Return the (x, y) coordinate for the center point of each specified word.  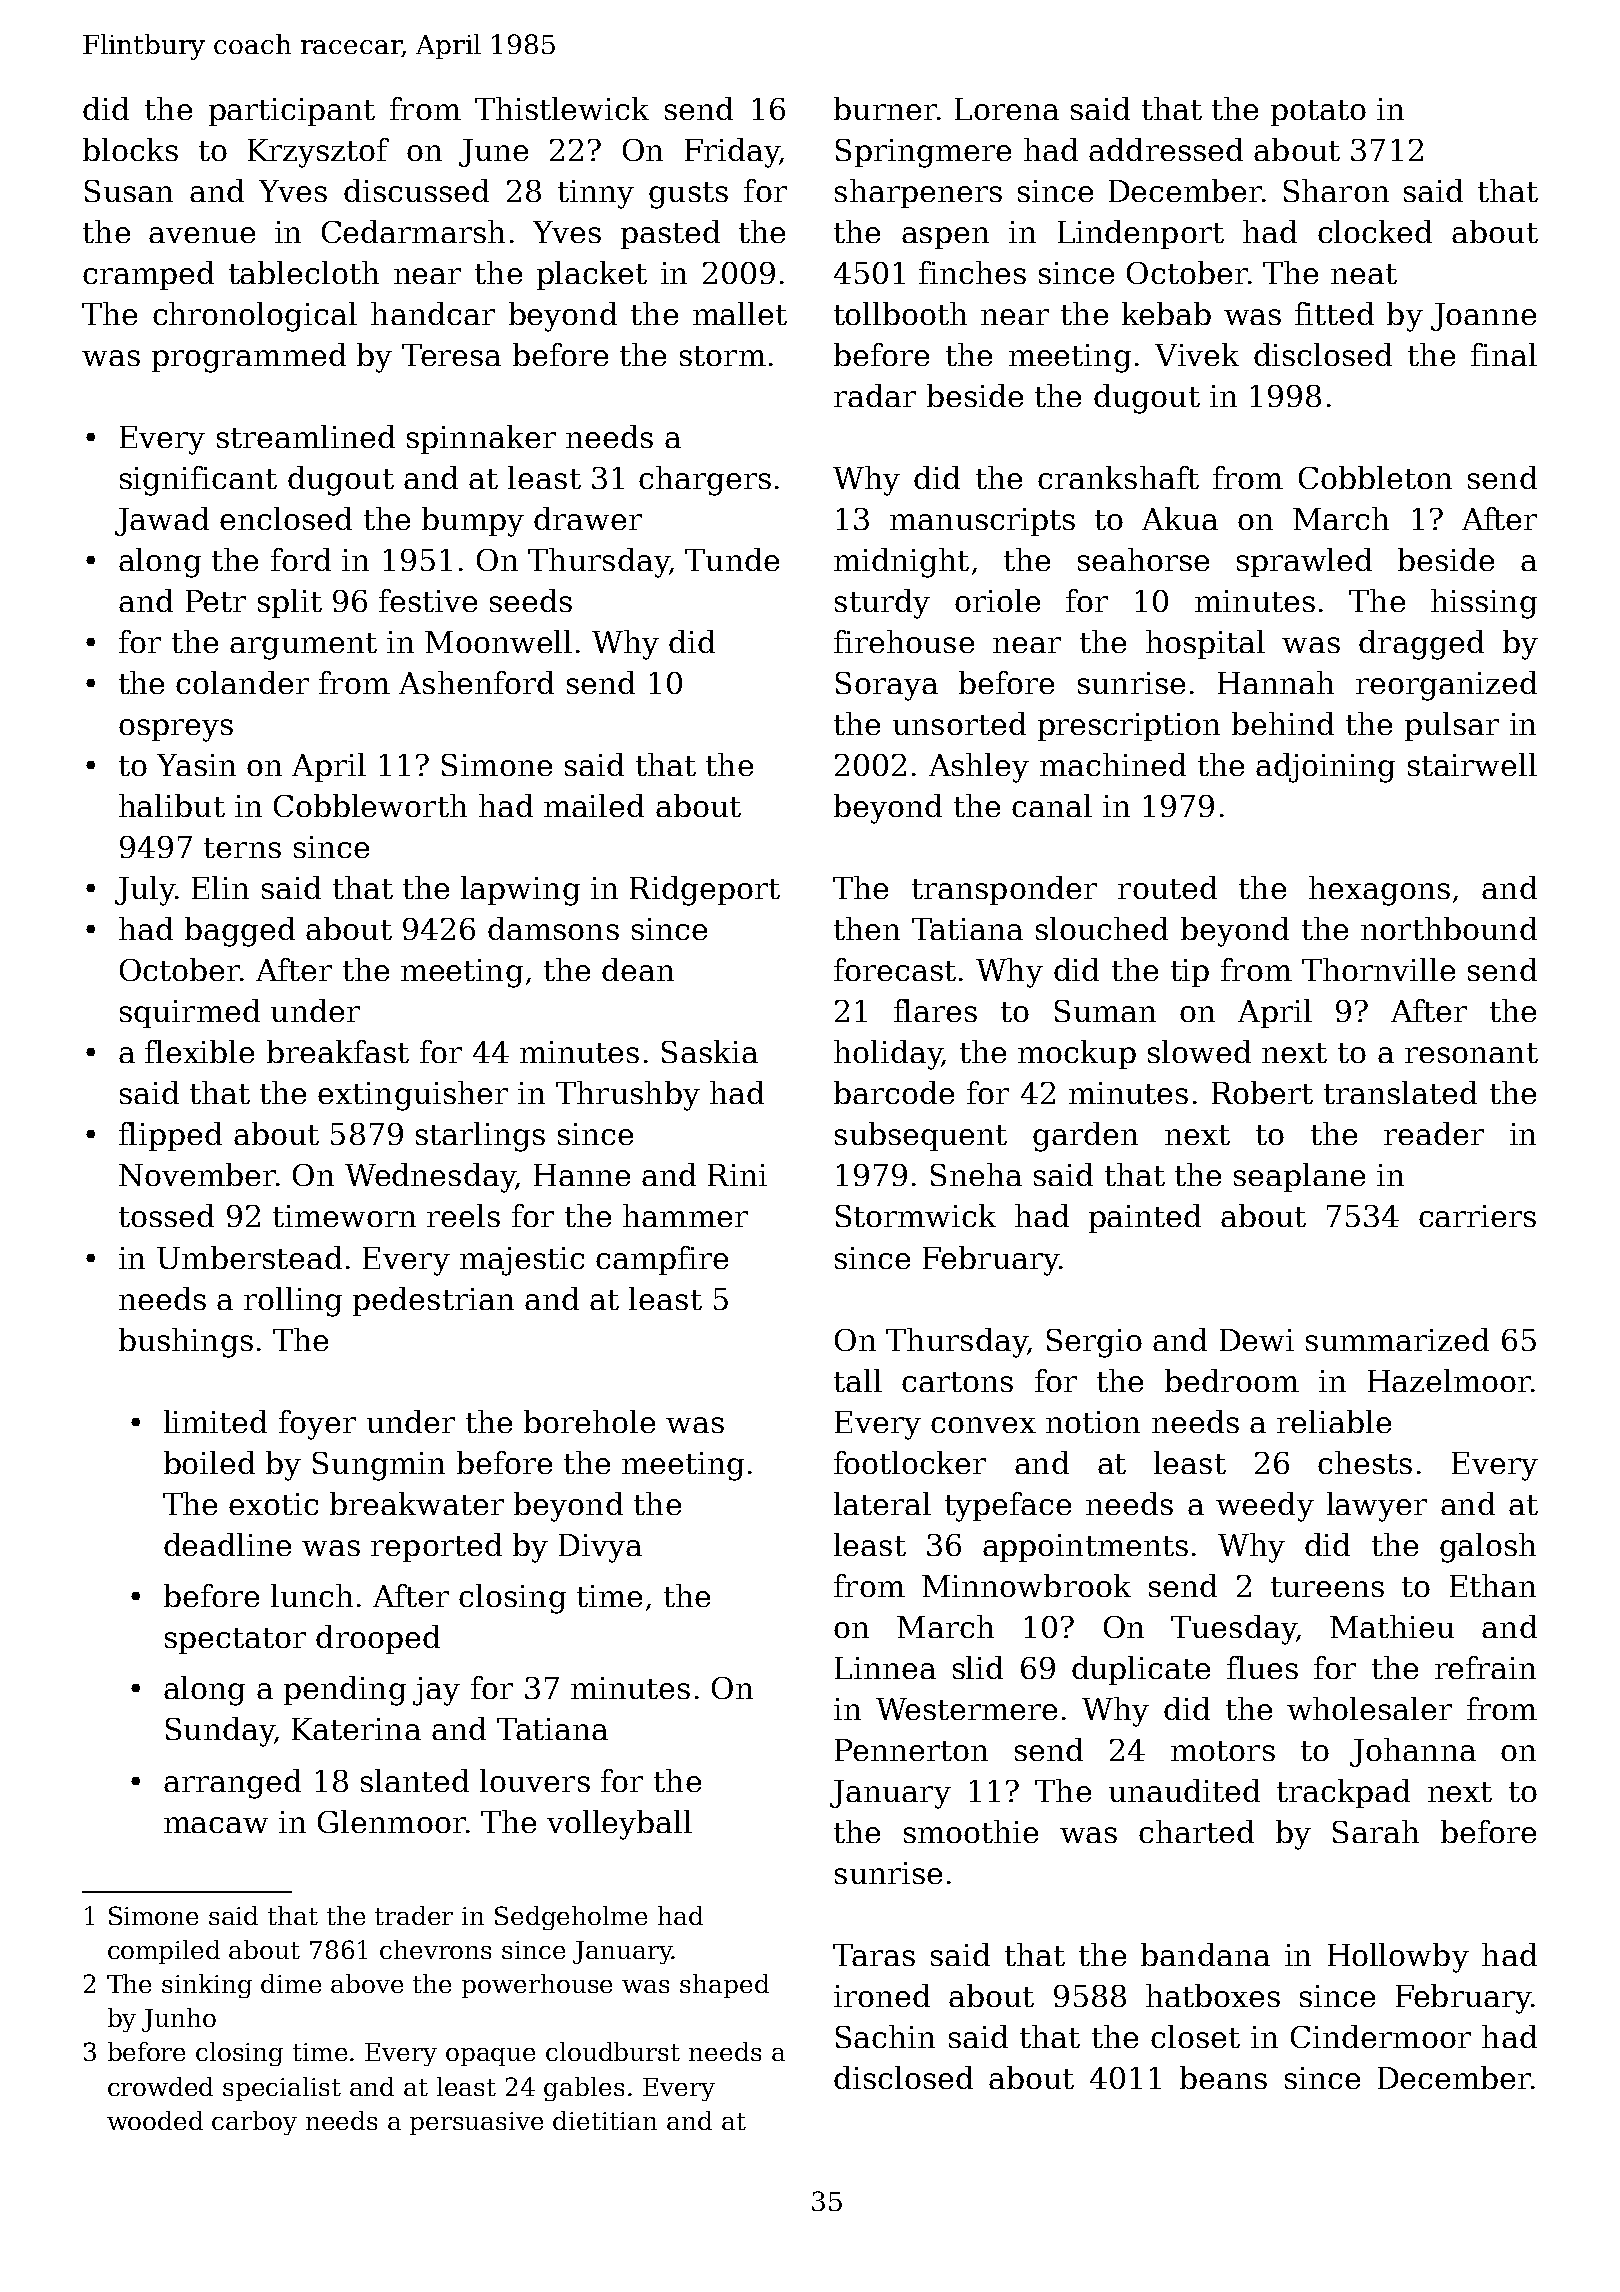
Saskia (710, 1051)
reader (1434, 1133)
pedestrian (433, 1301)
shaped (724, 1986)
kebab (1166, 313)
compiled (164, 1952)
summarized (1397, 1339)
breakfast (338, 1051)
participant (292, 112)
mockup (1077, 1054)
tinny (596, 194)
